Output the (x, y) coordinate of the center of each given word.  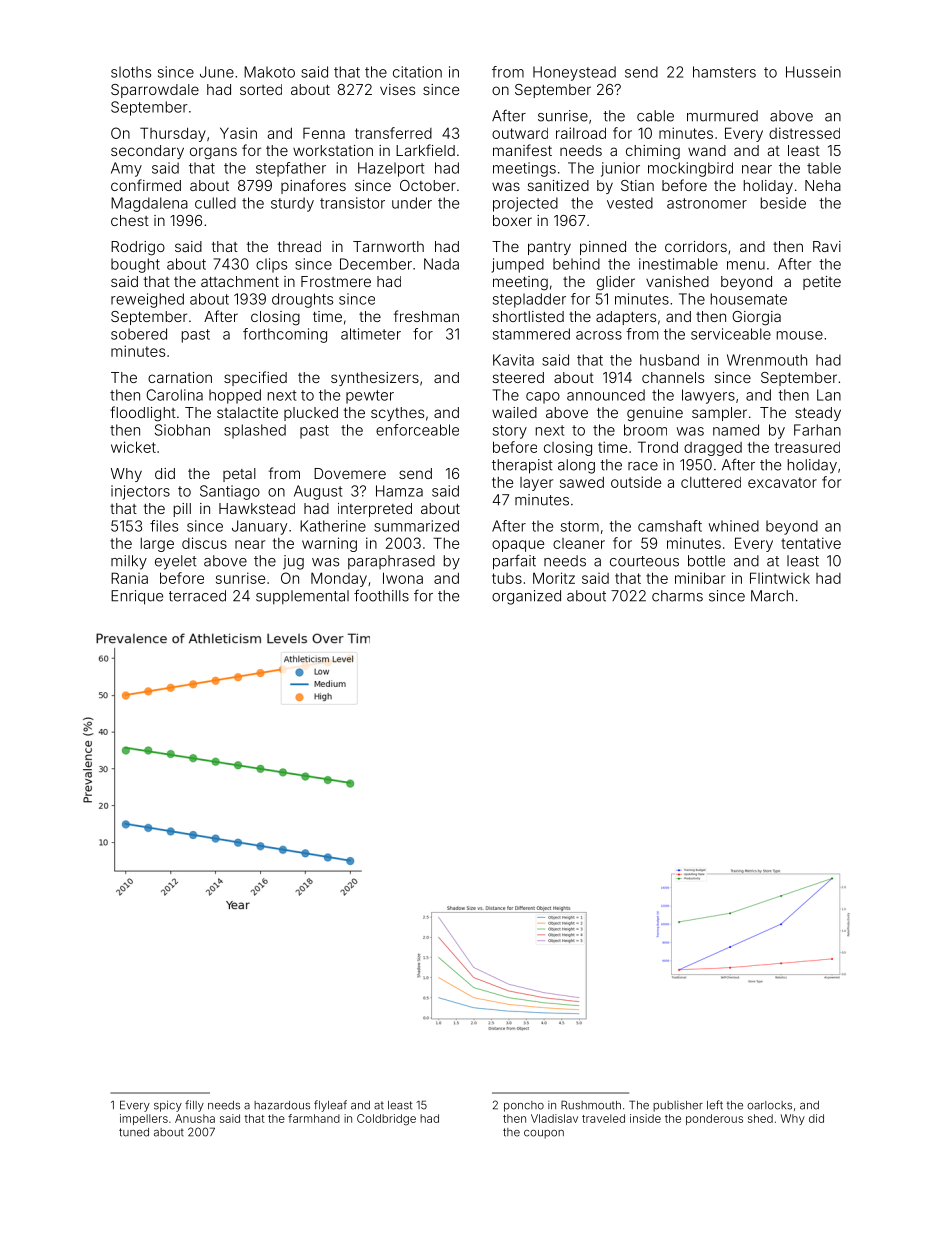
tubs (507, 578)
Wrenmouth (767, 360)
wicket (133, 447)
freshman (426, 316)
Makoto (269, 72)
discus (204, 543)
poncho (524, 1106)
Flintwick (780, 578)
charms (677, 596)
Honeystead (574, 73)
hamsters (724, 72)
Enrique (137, 597)
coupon (544, 1134)
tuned (134, 1132)
